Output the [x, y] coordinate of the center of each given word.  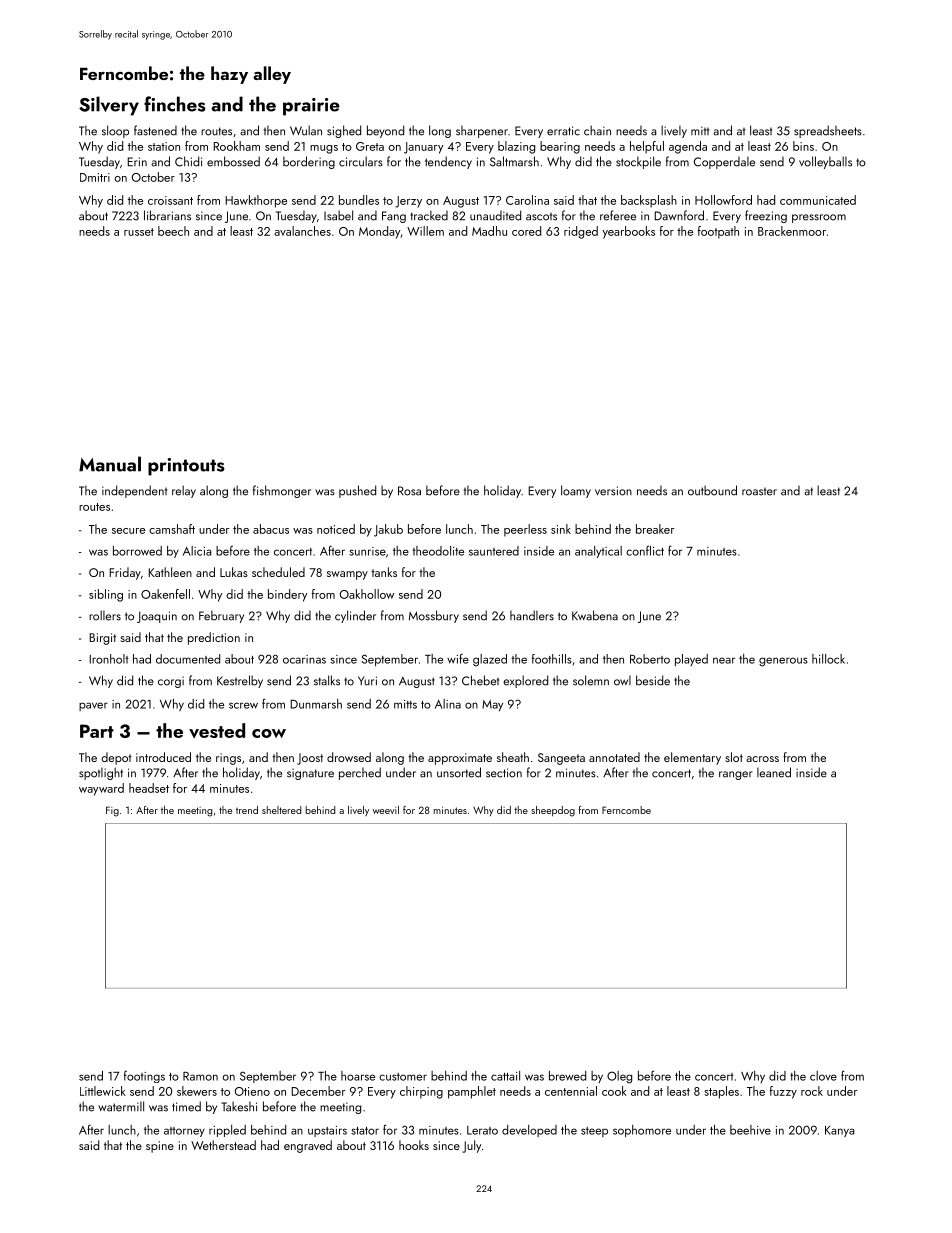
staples [721, 1092]
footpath [718, 232]
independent [134, 491]
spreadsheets [828, 131]
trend [247, 810]
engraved [308, 1146]
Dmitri [95, 177]
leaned [774, 772]
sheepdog [553, 811]
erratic [563, 131]
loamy [576, 491]
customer [403, 1077]
